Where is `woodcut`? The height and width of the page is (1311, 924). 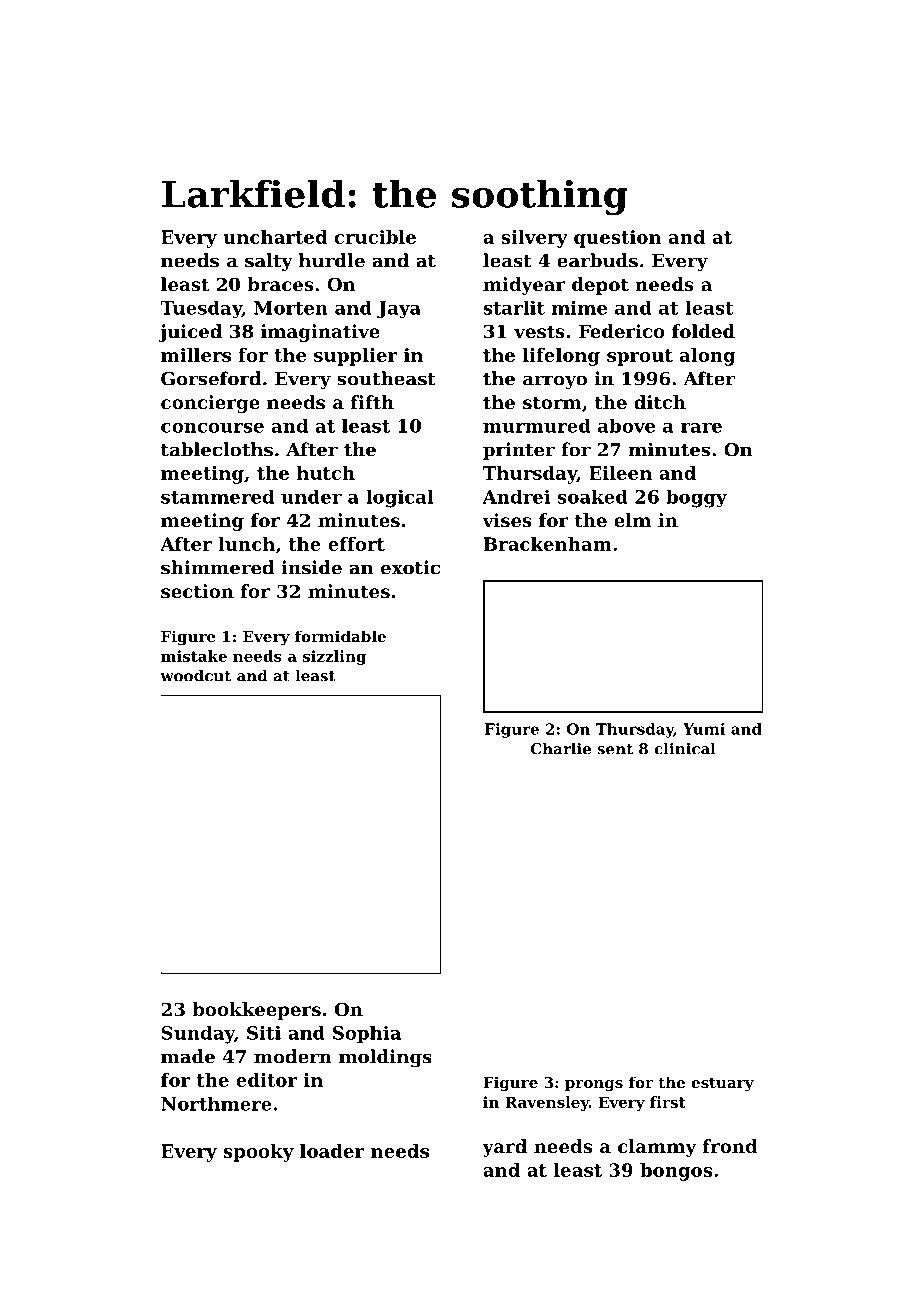 woodcut is located at coordinates (195, 676).
